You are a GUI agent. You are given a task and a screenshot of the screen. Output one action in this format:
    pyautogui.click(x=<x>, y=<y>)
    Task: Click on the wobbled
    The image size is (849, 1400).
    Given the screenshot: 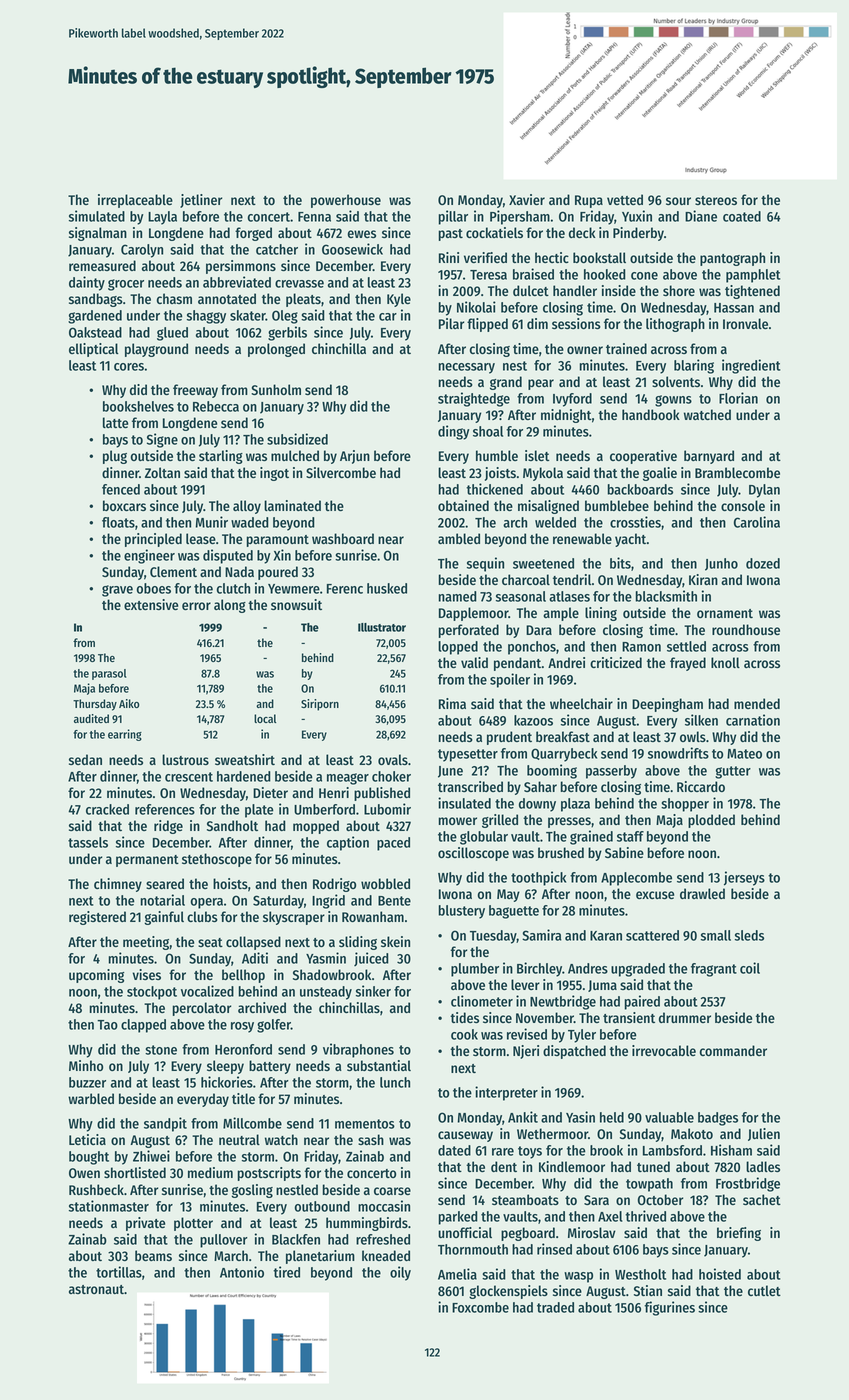 What is the action you would take?
    pyautogui.click(x=385, y=883)
